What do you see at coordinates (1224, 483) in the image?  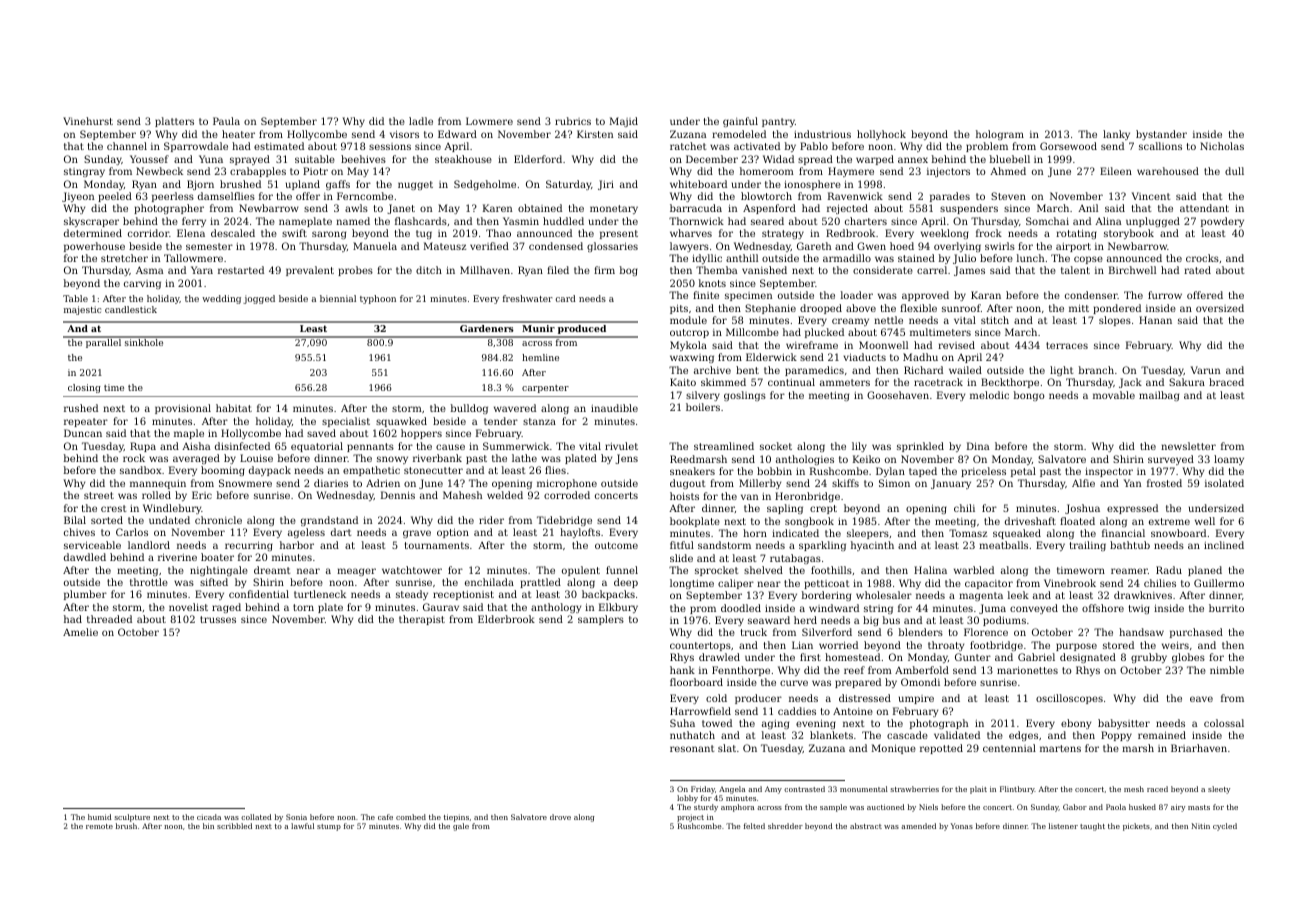 I see `isolated` at bounding box center [1224, 483].
